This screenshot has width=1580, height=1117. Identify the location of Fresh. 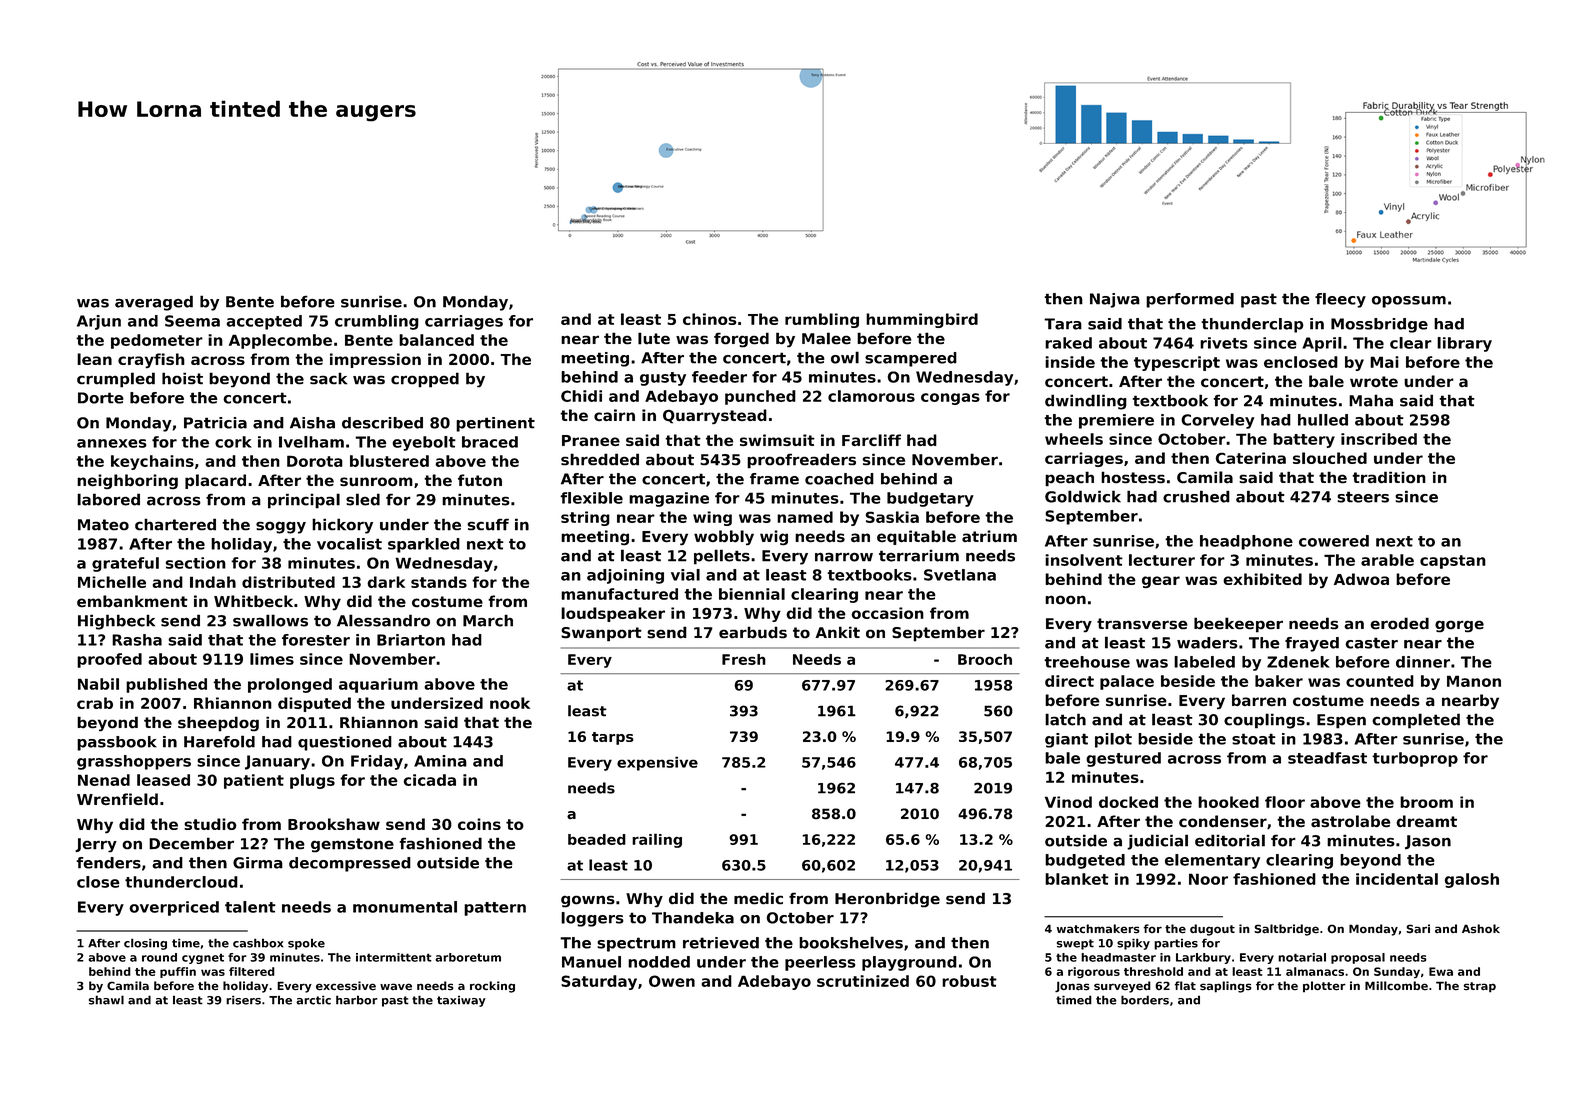
(744, 659).
